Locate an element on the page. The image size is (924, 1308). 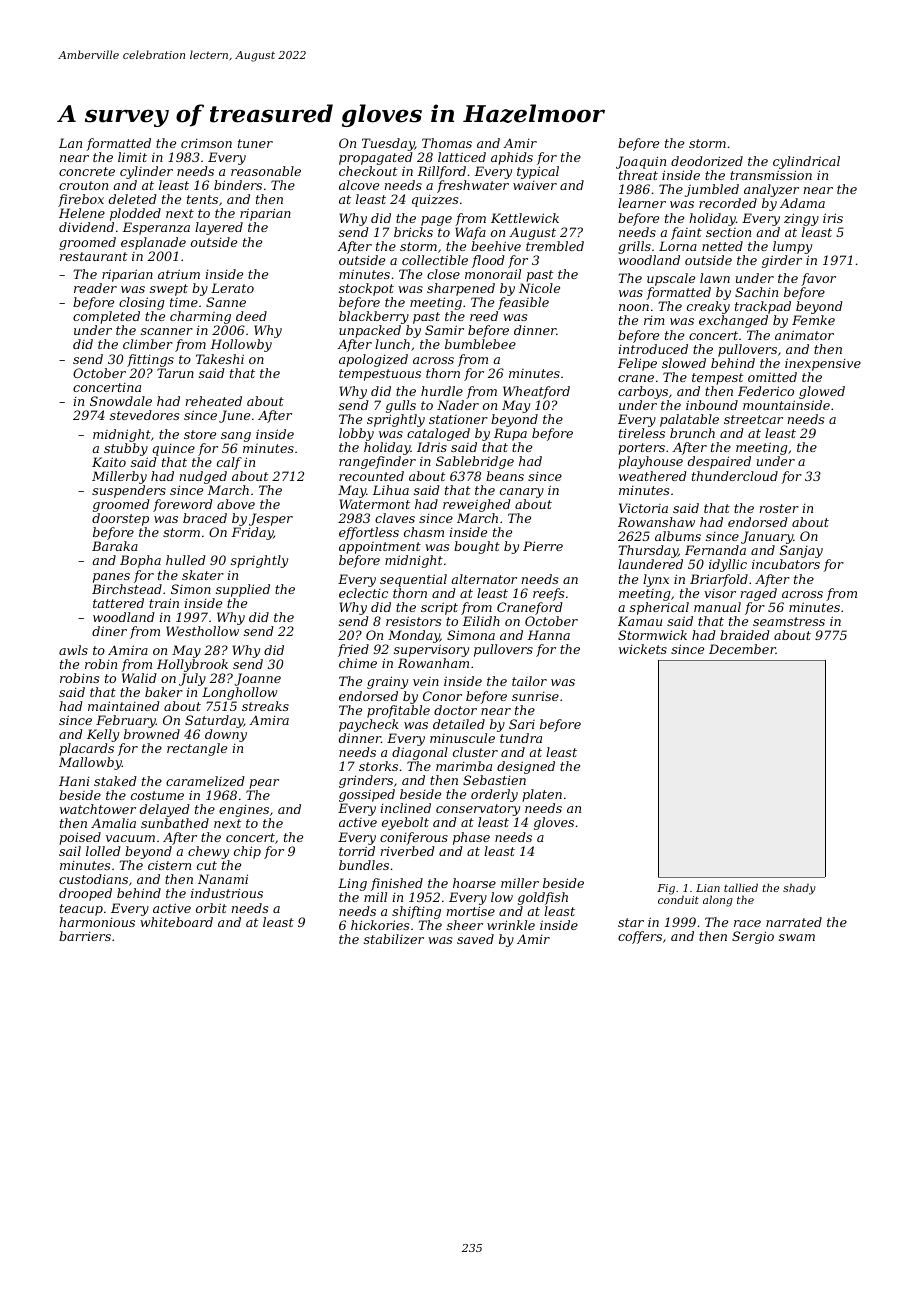
crimson is located at coordinates (206, 143).
